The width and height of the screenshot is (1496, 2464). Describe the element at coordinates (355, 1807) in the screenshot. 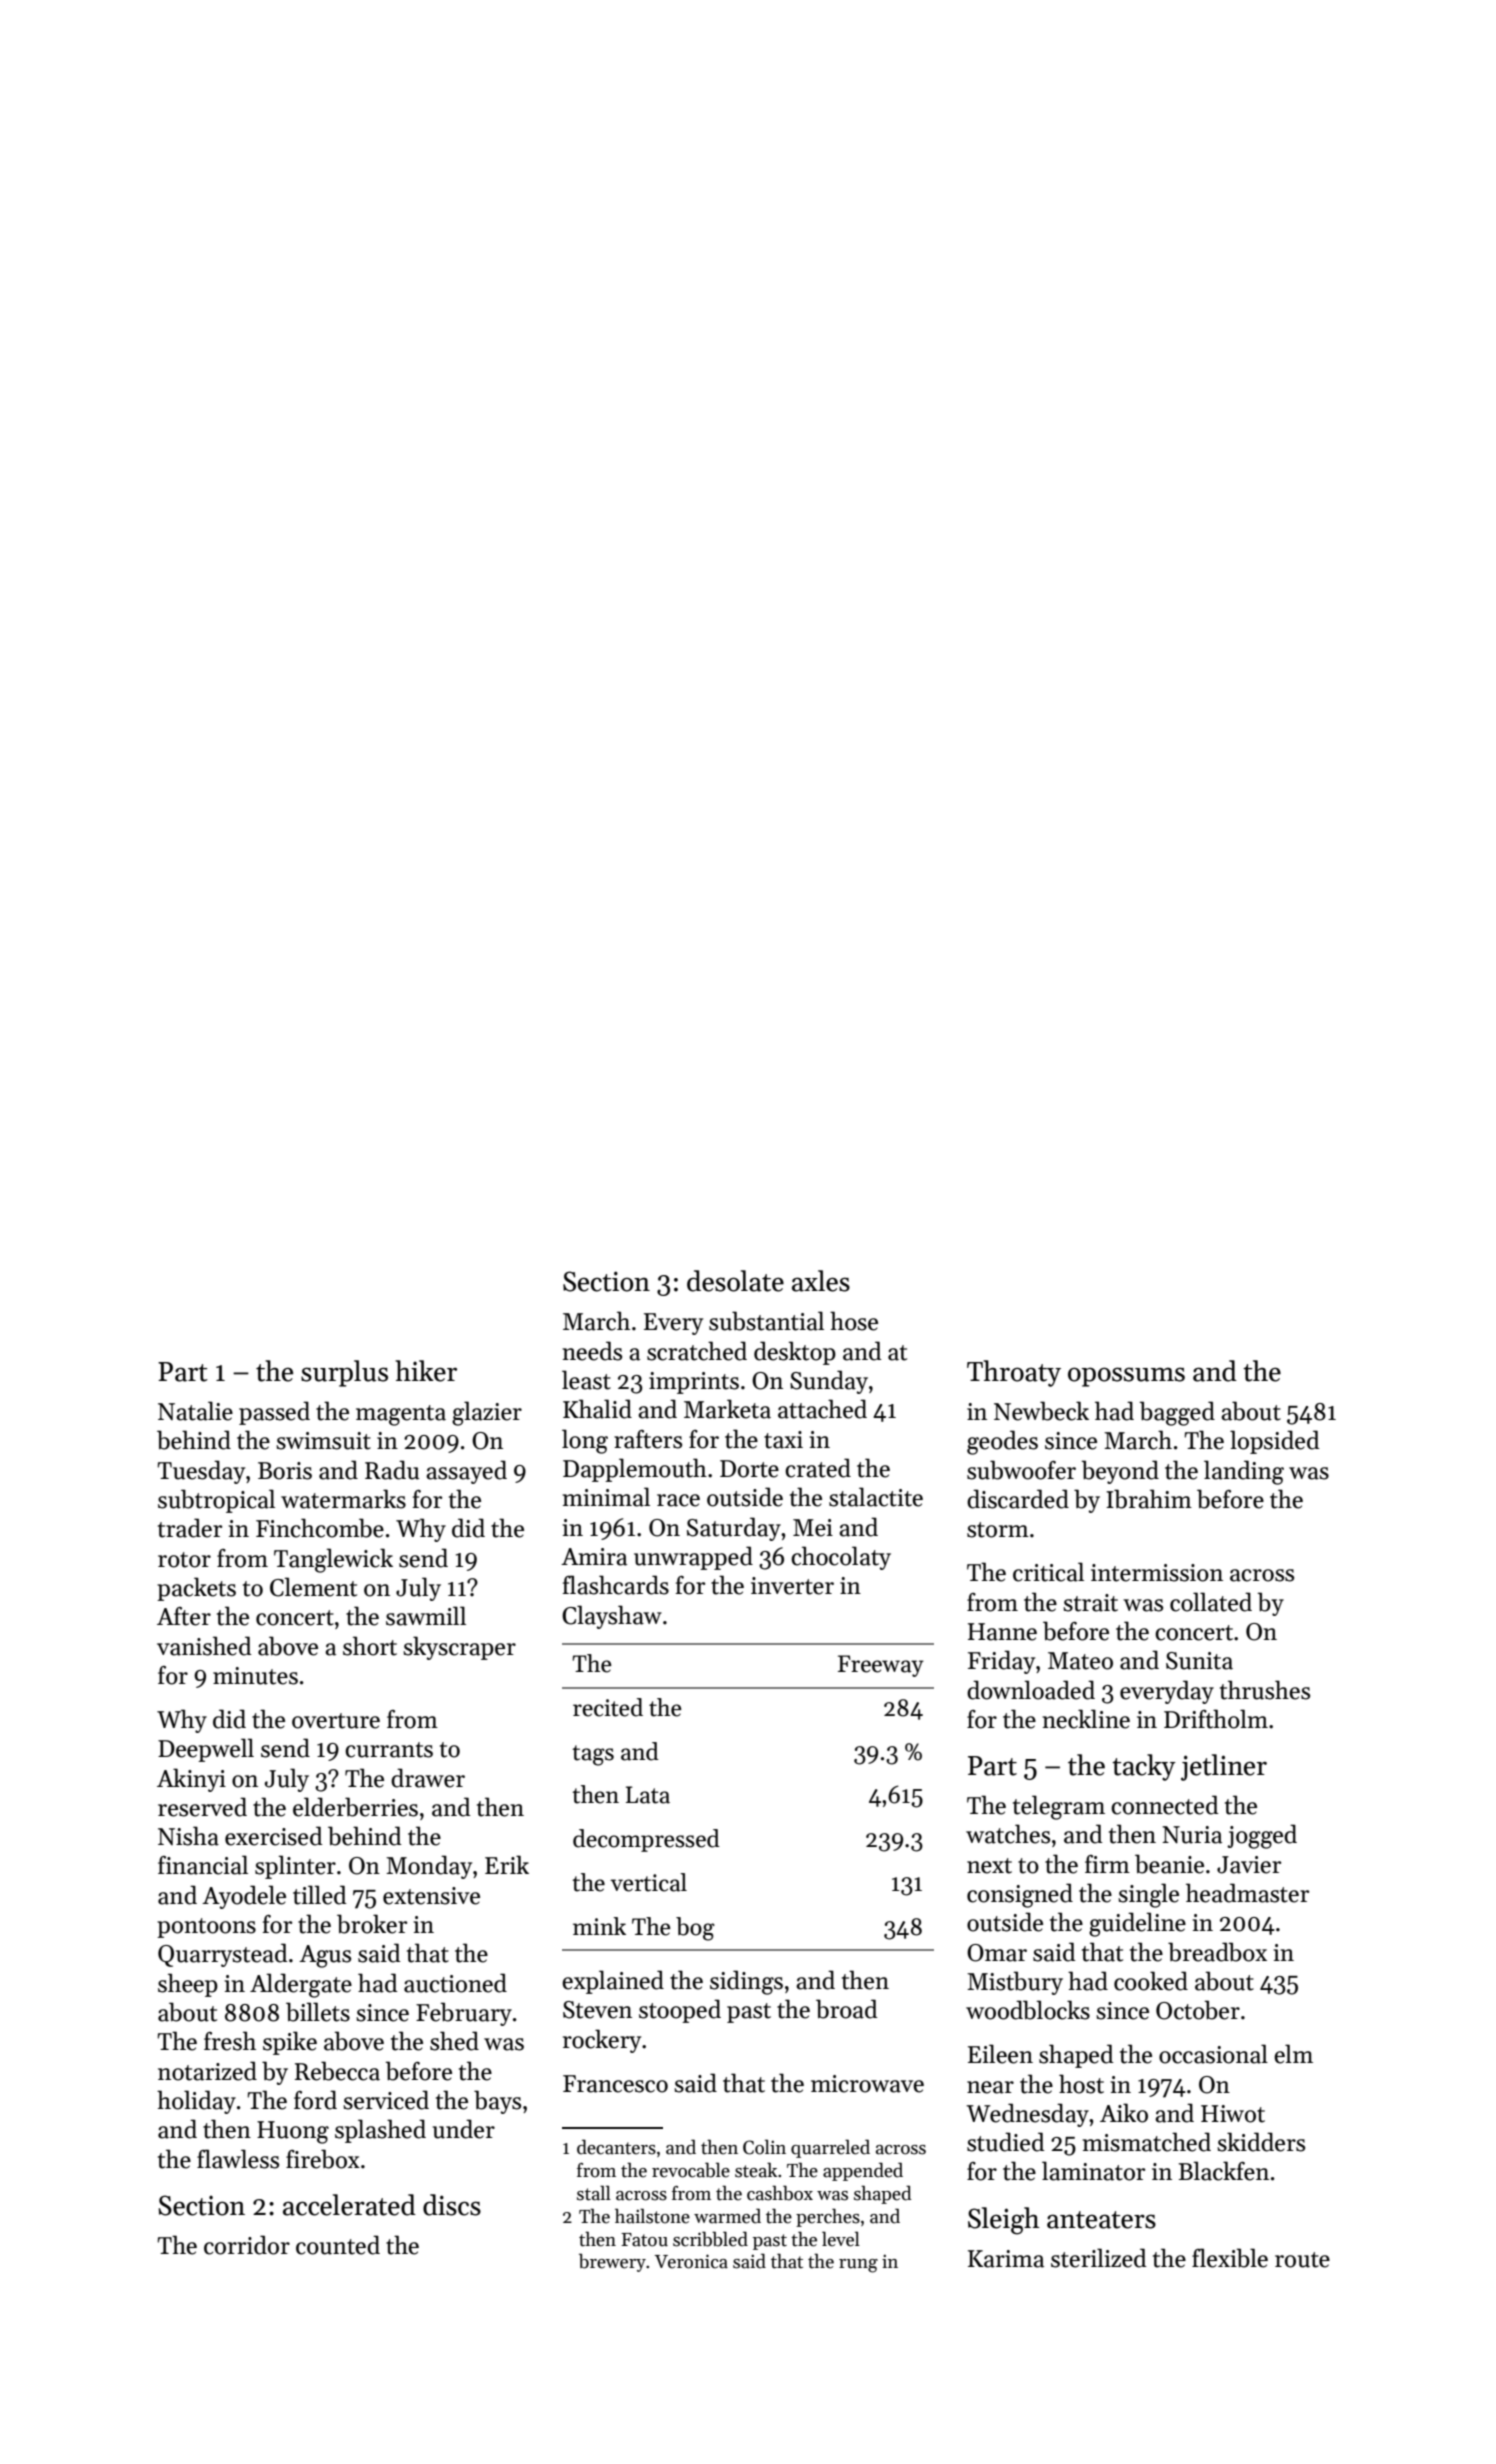

I see `elderberries` at that location.
